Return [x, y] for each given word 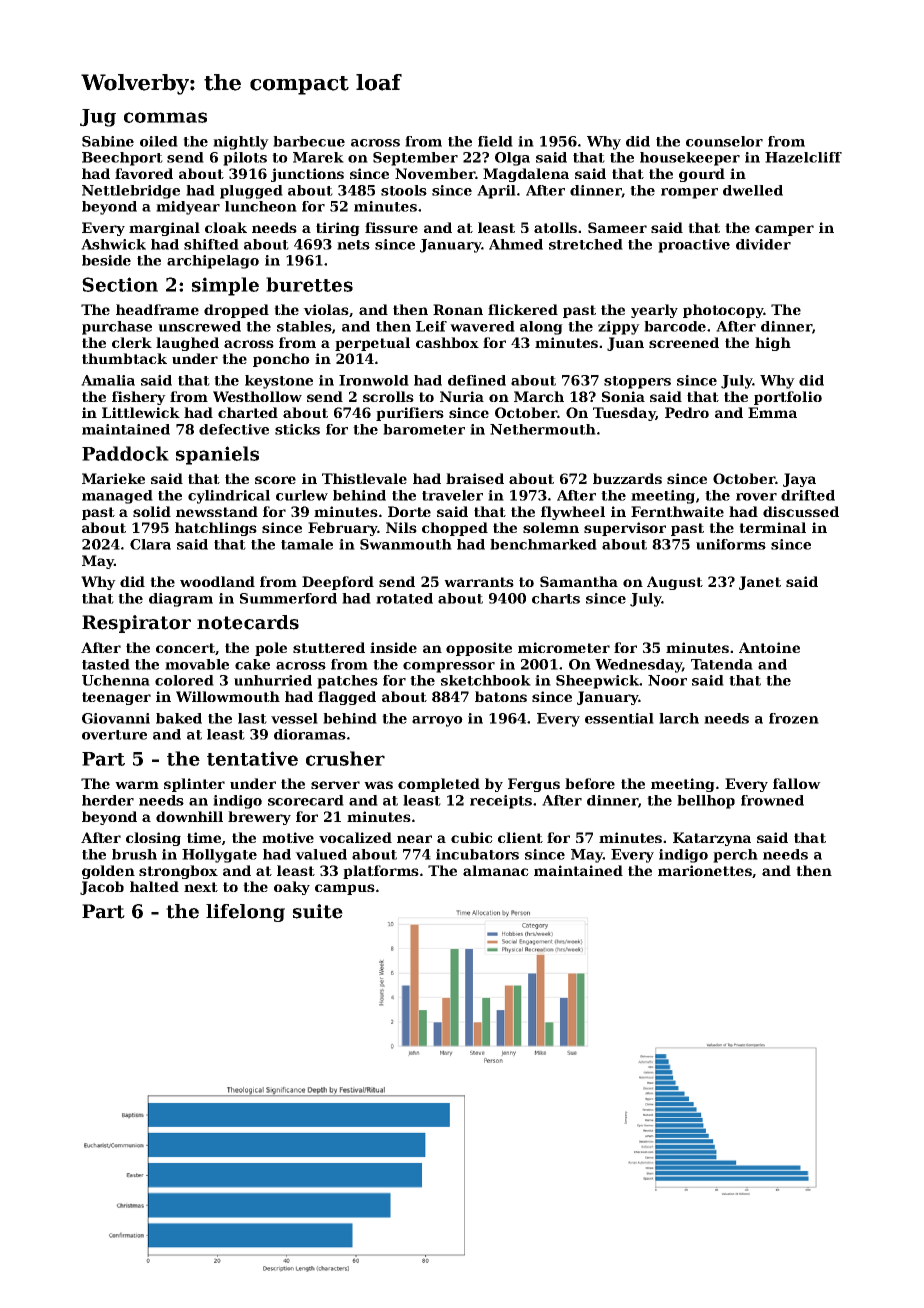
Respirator [136, 624]
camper [784, 230]
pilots [245, 159]
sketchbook [486, 680]
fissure [391, 227]
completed [439, 785]
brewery [259, 818]
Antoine [769, 647]
